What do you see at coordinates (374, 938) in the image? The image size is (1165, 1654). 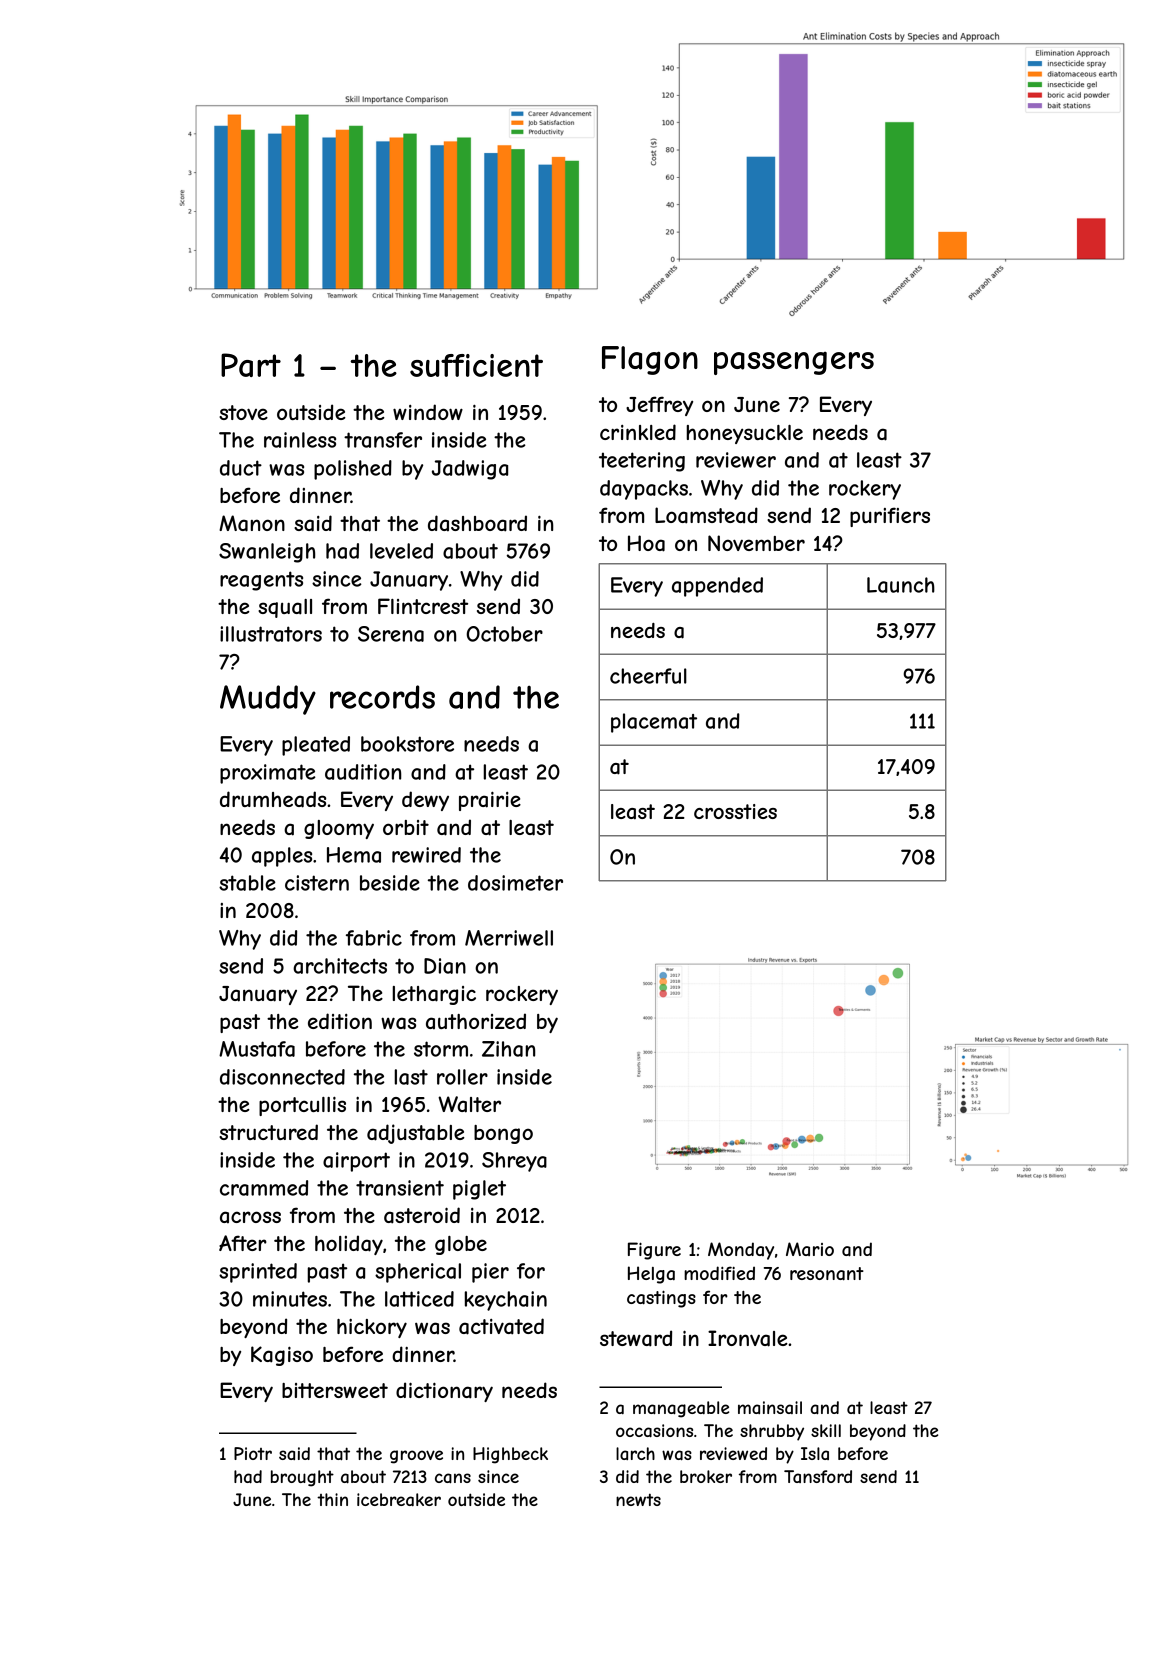 I see `fabric` at bounding box center [374, 938].
